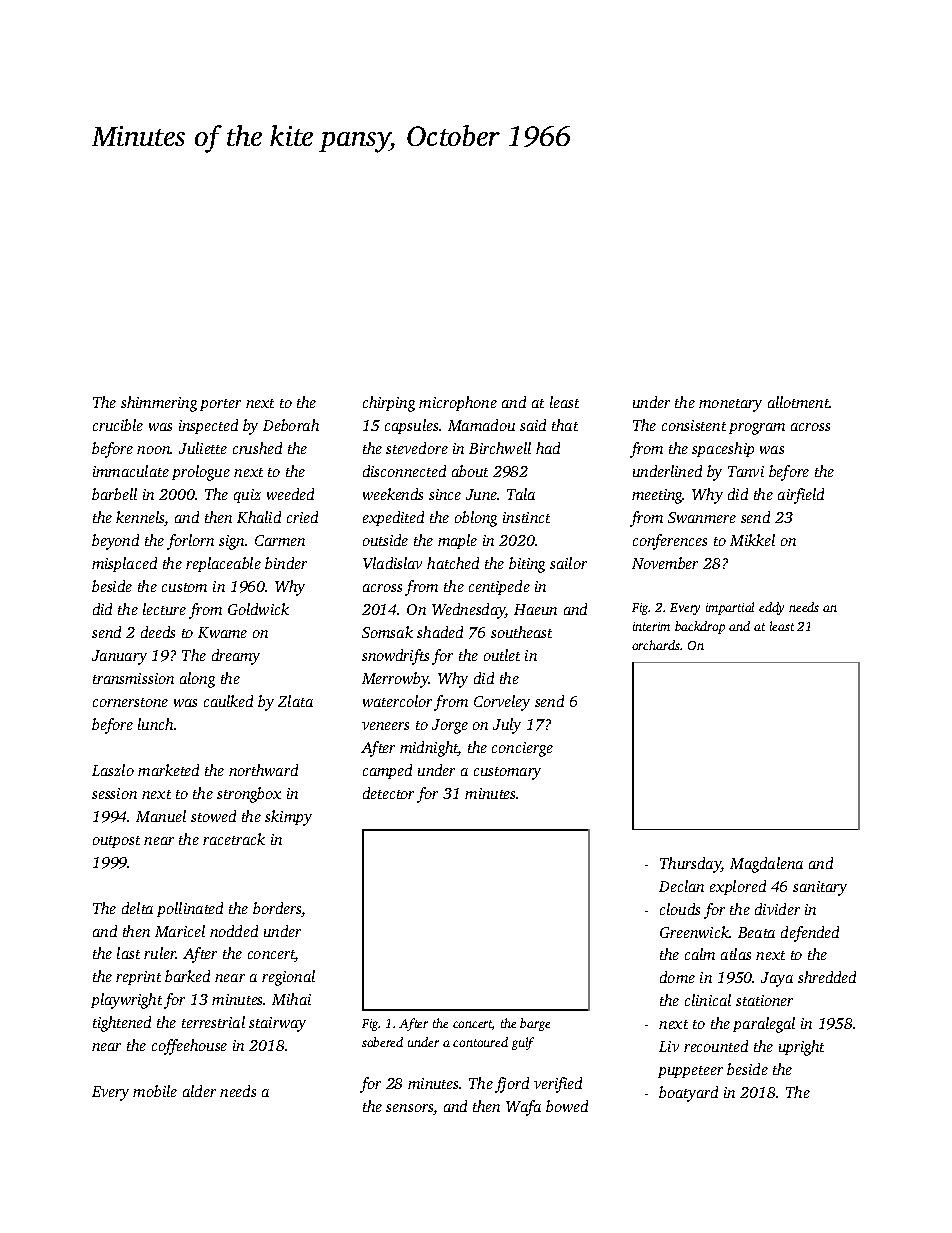 Image resolution: width=952 pixels, height=1233 pixels. Describe the element at coordinates (651, 626) in the page. I see `interim` at that location.
